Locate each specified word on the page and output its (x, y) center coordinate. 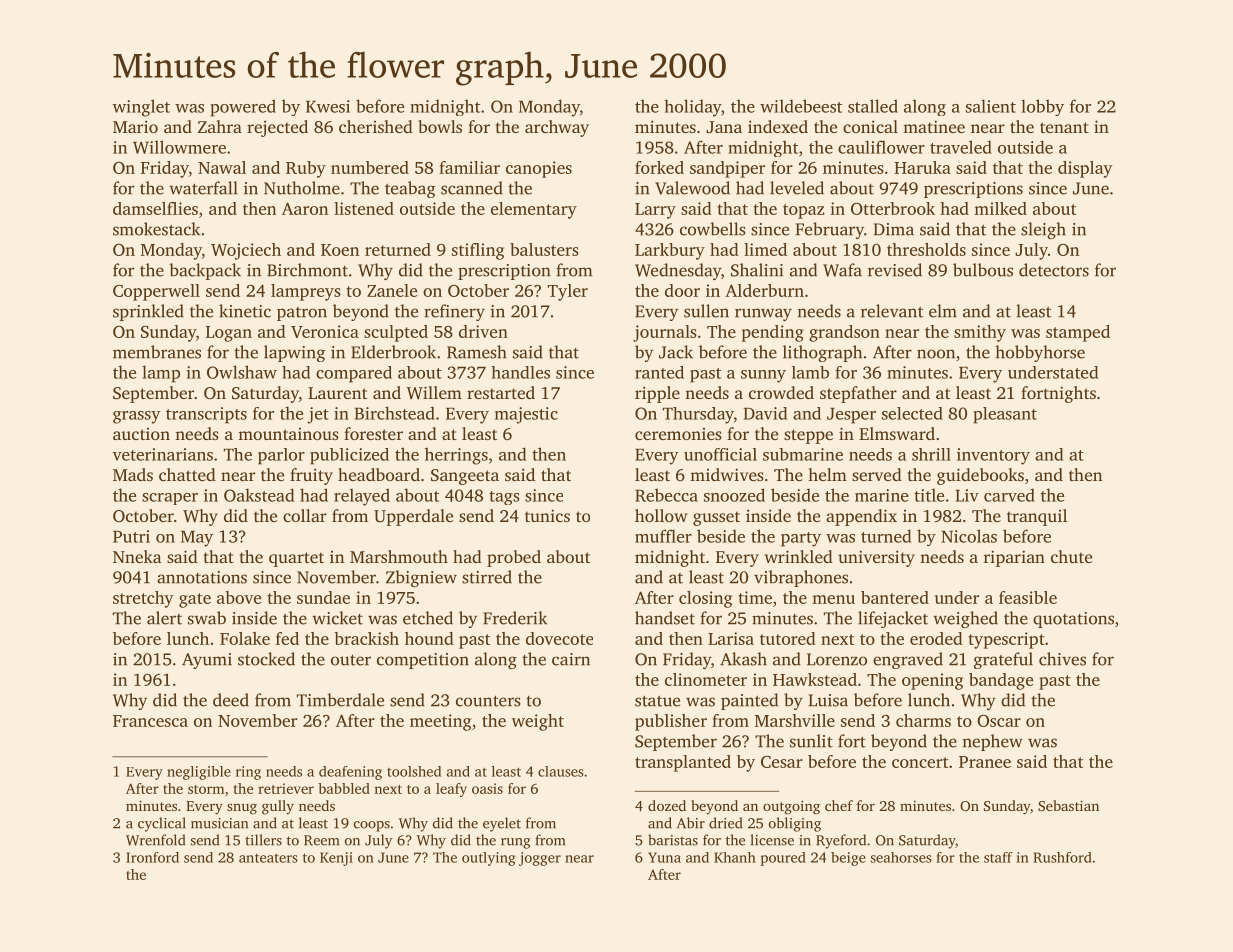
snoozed (734, 495)
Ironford (152, 857)
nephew (993, 742)
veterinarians (163, 454)
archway (557, 128)
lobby (1042, 107)
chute (1071, 556)
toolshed (414, 771)
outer (351, 660)
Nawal (222, 167)
